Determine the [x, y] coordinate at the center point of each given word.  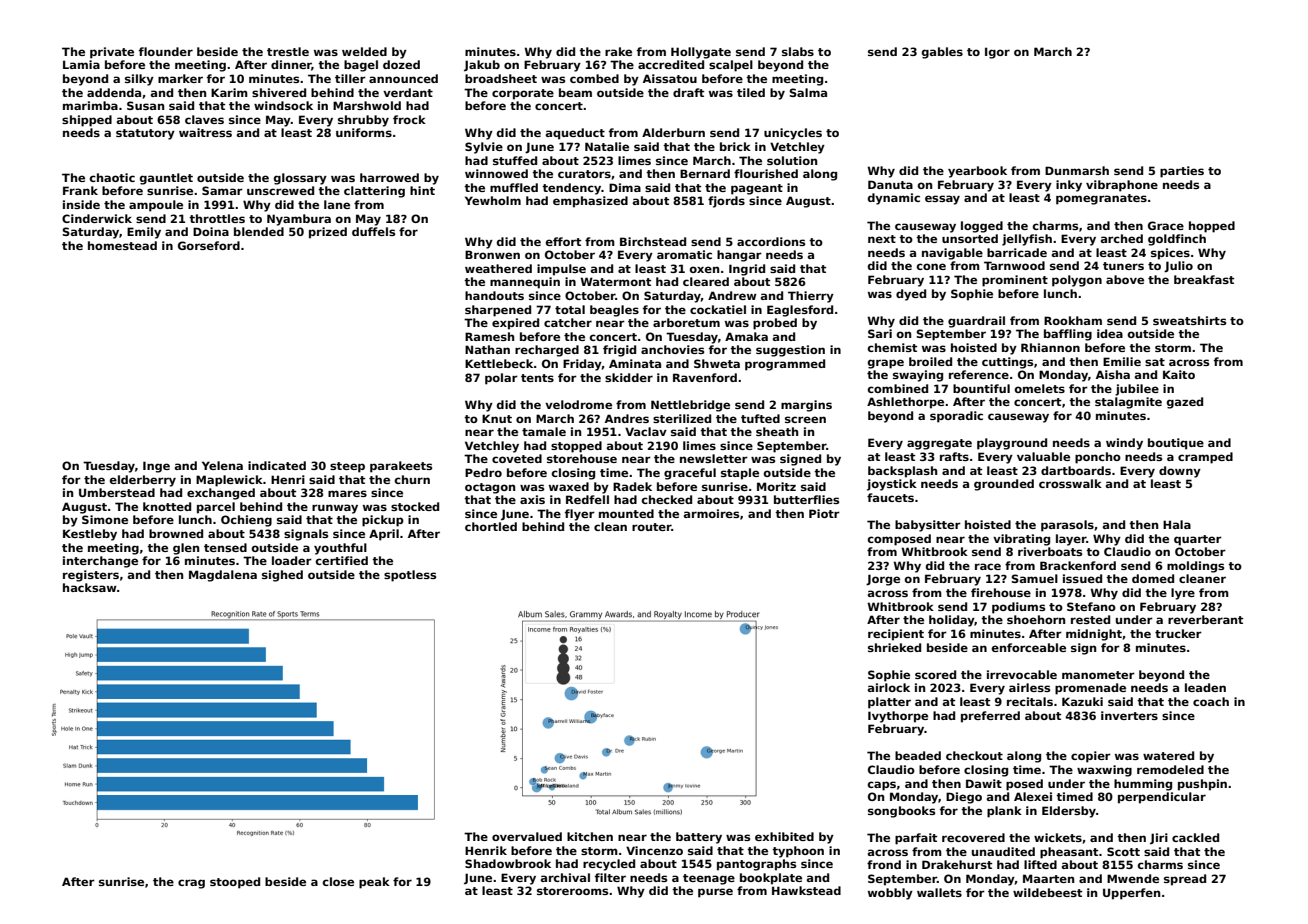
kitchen [590, 836]
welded [364, 51]
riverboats [1050, 551]
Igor [997, 53]
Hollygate [701, 53]
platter [889, 703]
